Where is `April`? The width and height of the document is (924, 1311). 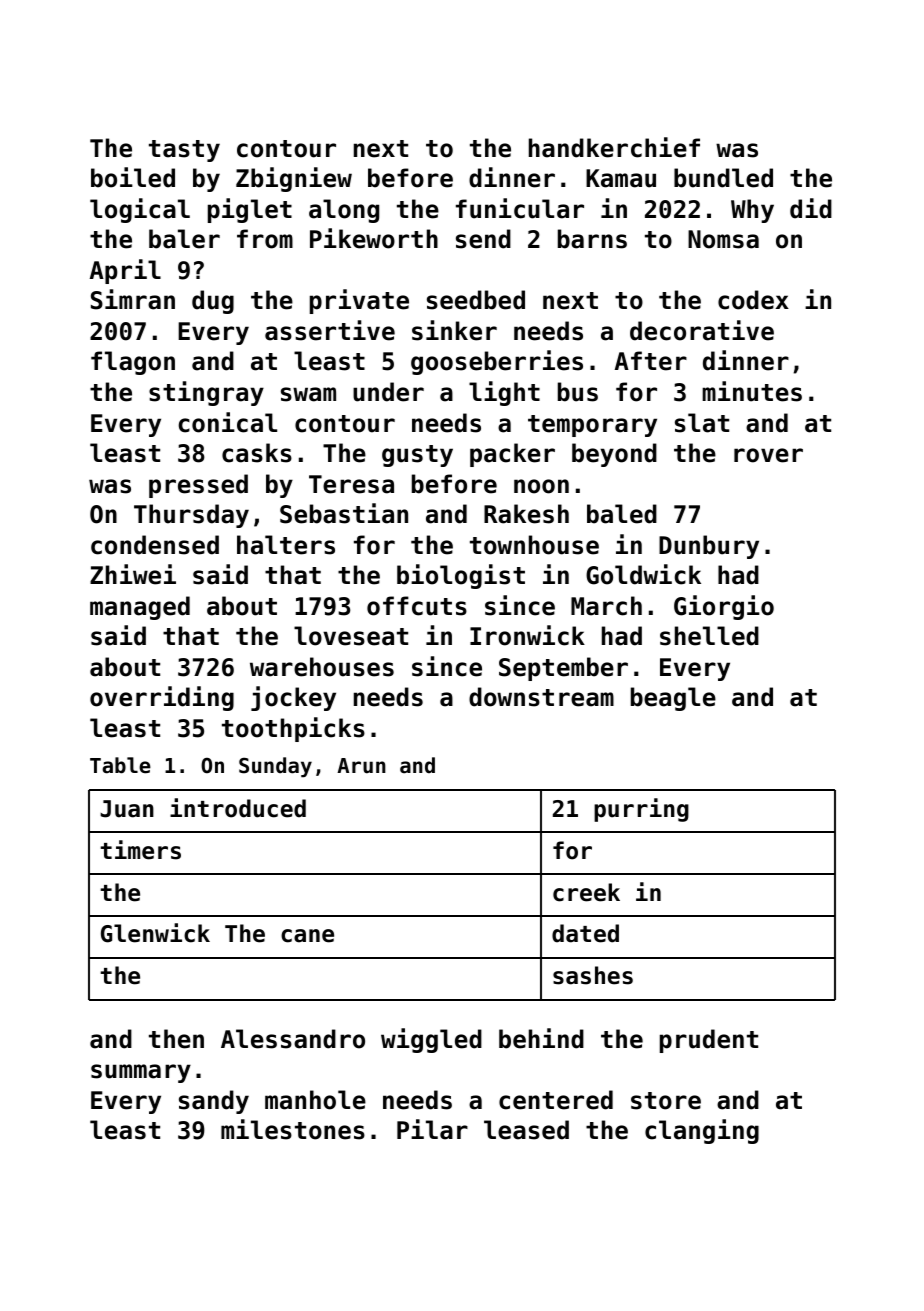 April is located at coordinates (125, 271).
